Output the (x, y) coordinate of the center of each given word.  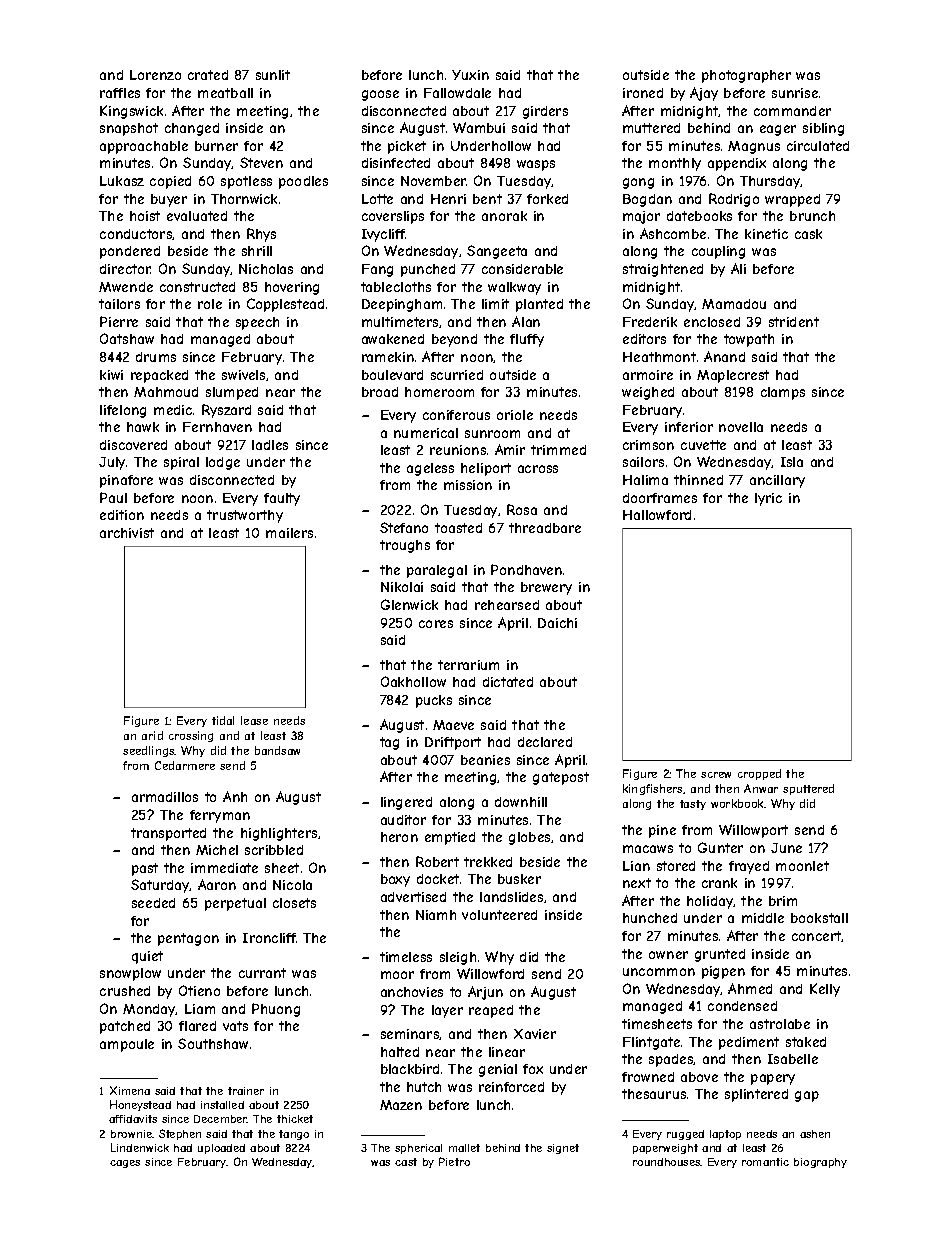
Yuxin (470, 75)
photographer (746, 76)
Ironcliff (269, 938)
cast (406, 1162)
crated (208, 75)
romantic (765, 1162)
